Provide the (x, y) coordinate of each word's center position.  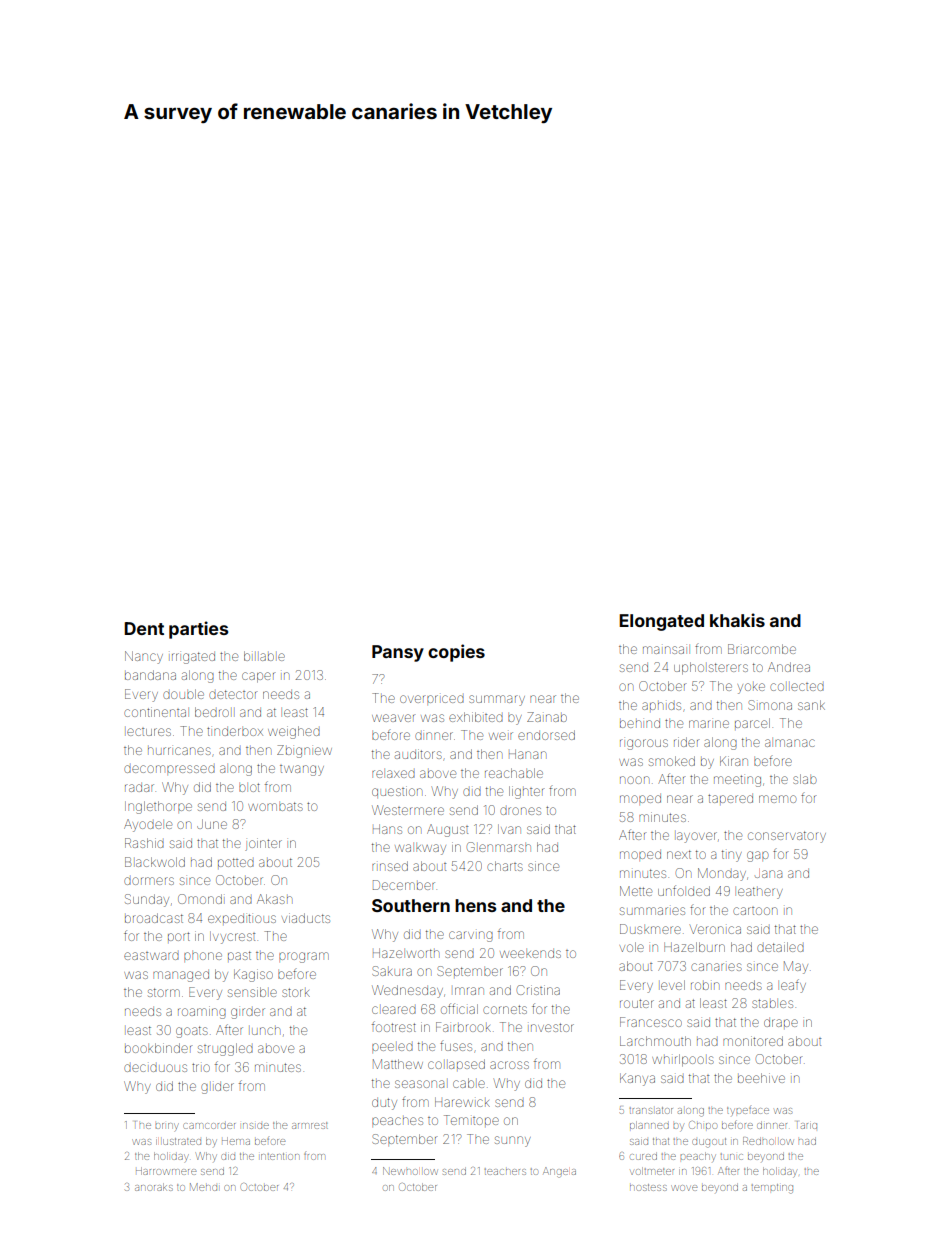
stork (296, 992)
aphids (661, 706)
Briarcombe (762, 649)
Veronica (715, 929)
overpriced (432, 699)
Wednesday (407, 991)
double (183, 694)
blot (249, 787)
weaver (393, 718)
